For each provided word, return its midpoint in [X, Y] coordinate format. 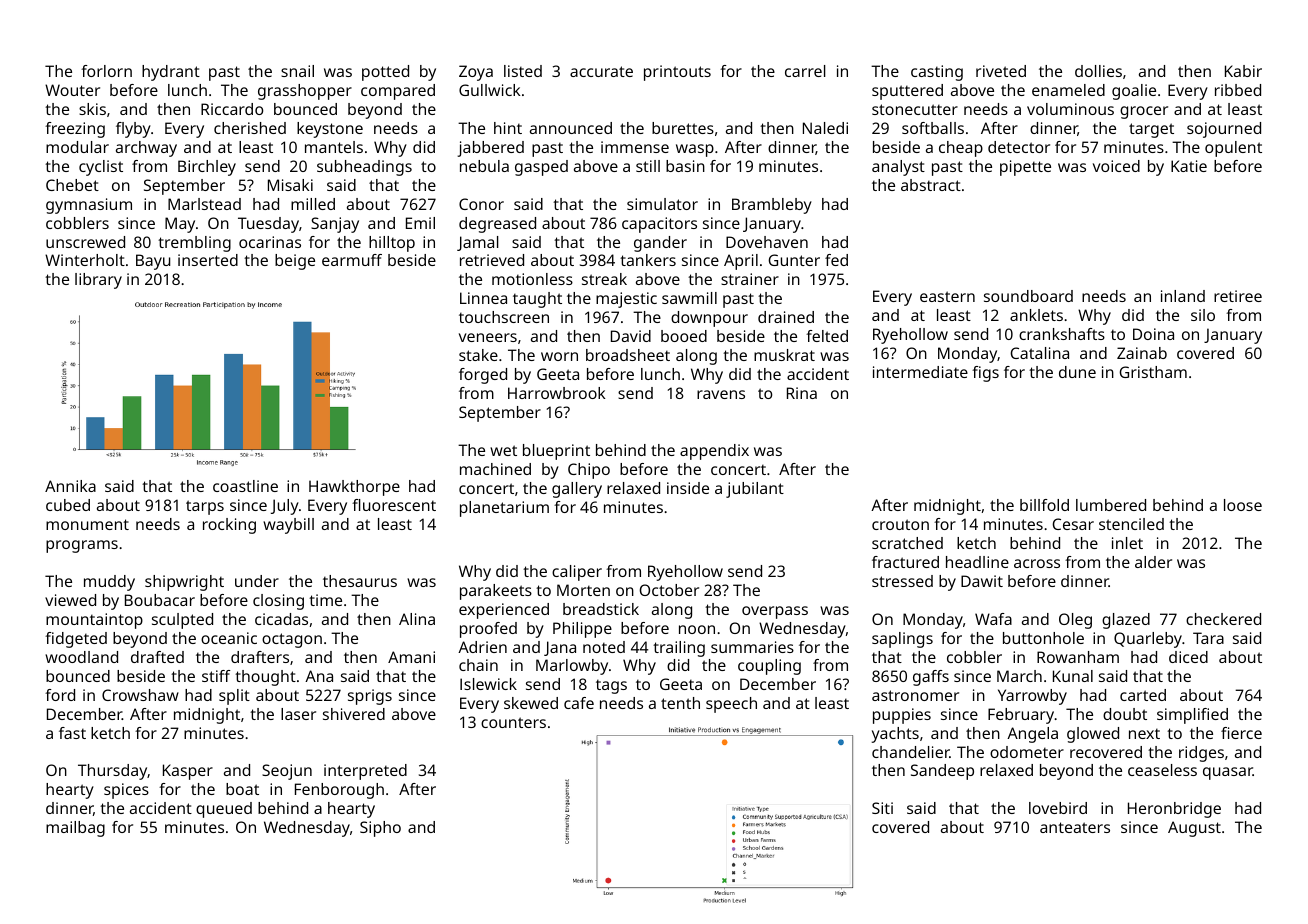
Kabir [1243, 71]
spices [126, 791]
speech [731, 705]
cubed [68, 505]
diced [1188, 657]
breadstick [601, 609]
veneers [488, 337]
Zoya [476, 73]
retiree [1238, 296]
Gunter [794, 260]
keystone [330, 130]
